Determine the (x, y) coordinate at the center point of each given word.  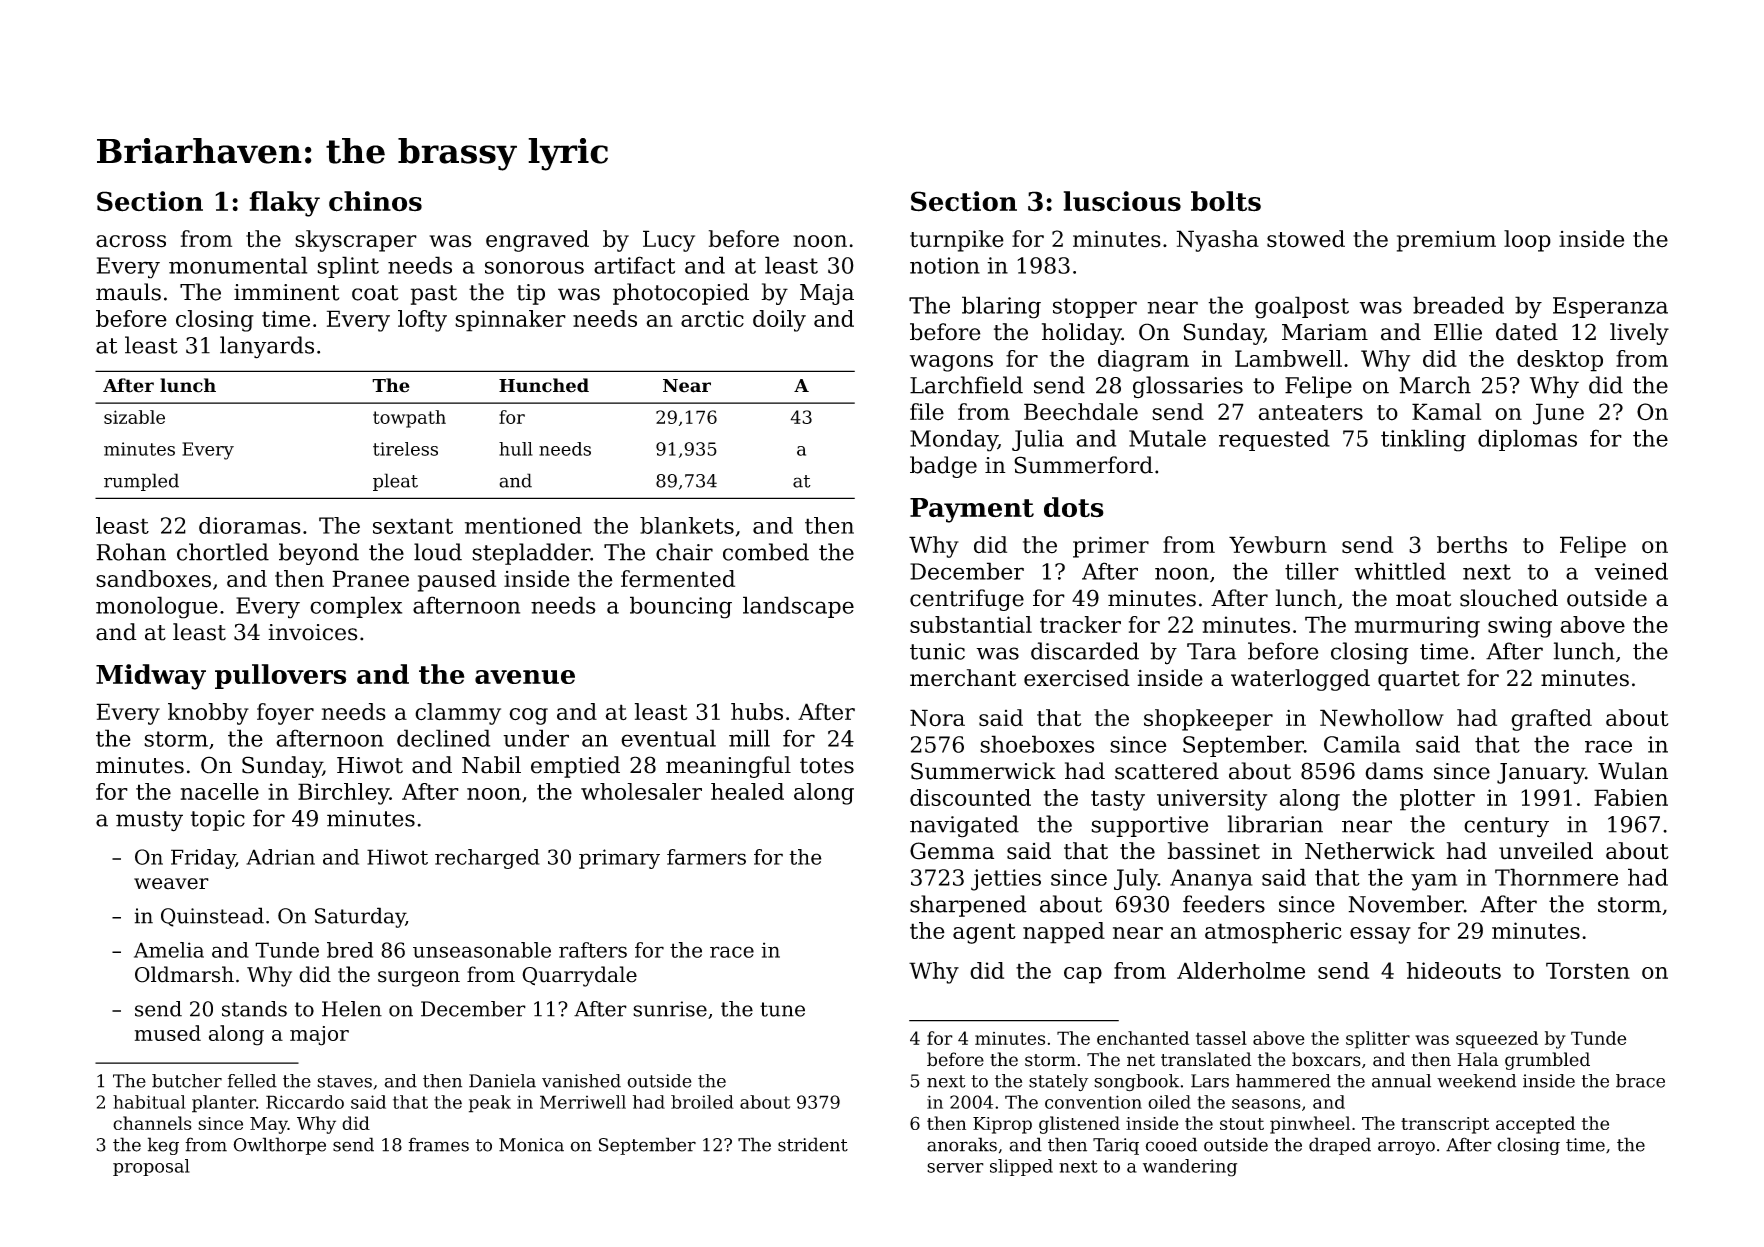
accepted (1535, 1125)
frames (438, 1144)
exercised (1077, 678)
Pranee (370, 578)
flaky (284, 204)
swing (1520, 627)
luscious (1122, 201)
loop (1527, 241)
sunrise (670, 1009)
